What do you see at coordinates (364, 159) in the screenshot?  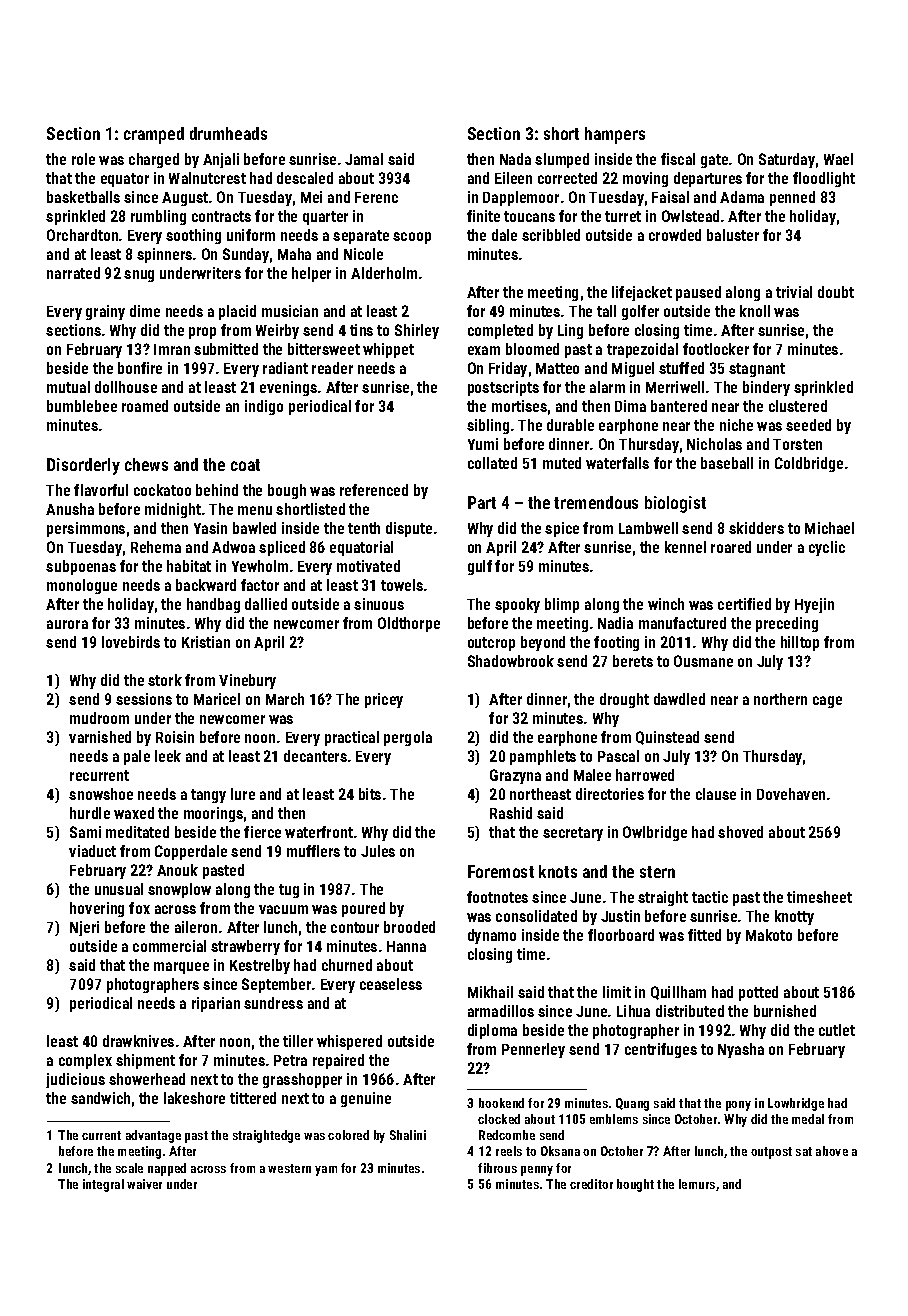 I see `Jamal` at bounding box center [364, 159].
